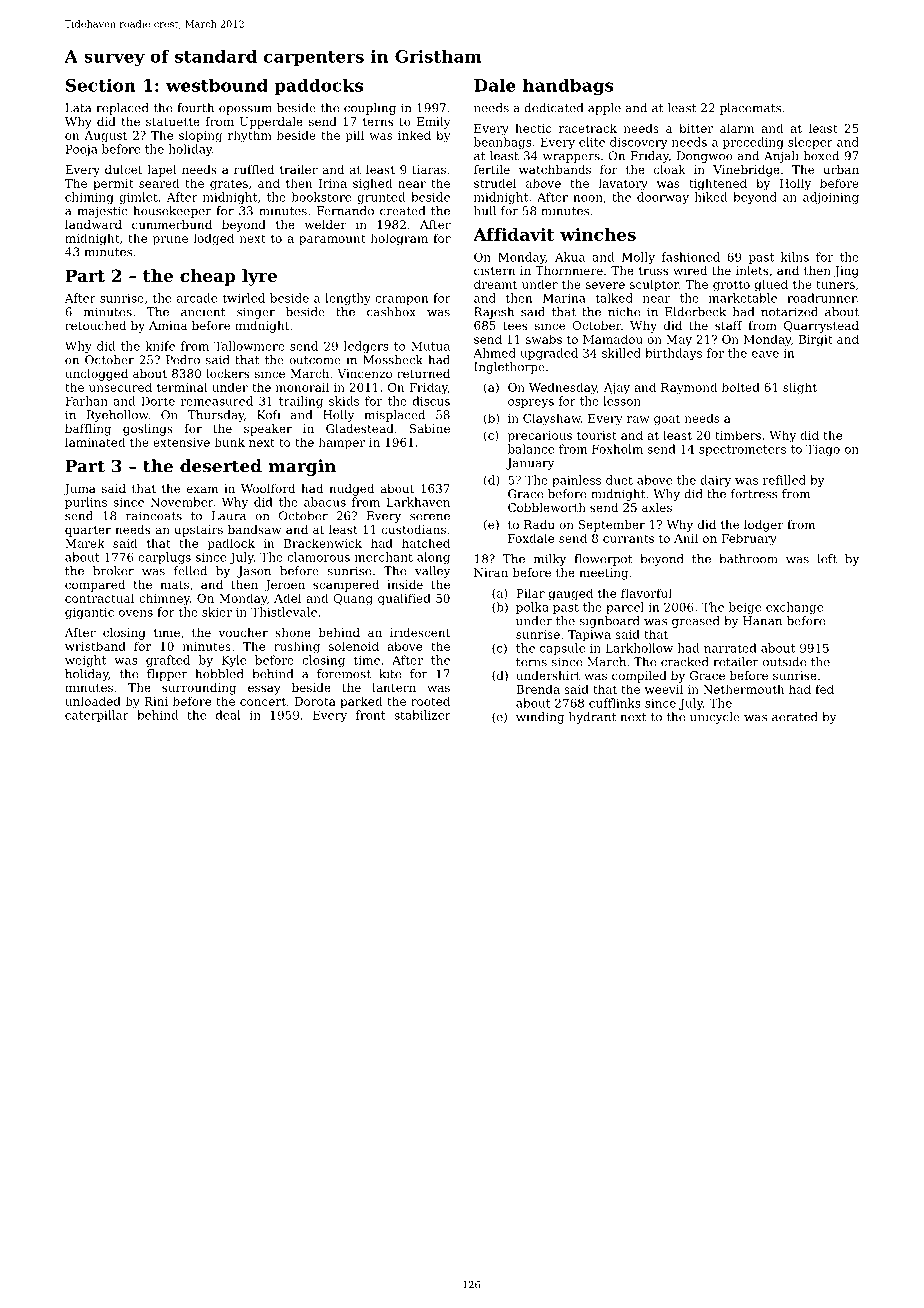 The width and height of the page is (924, 1308). What do you see at coordinates (105, 137) in the page?
I see `August` at bounding box center [105, 137].
